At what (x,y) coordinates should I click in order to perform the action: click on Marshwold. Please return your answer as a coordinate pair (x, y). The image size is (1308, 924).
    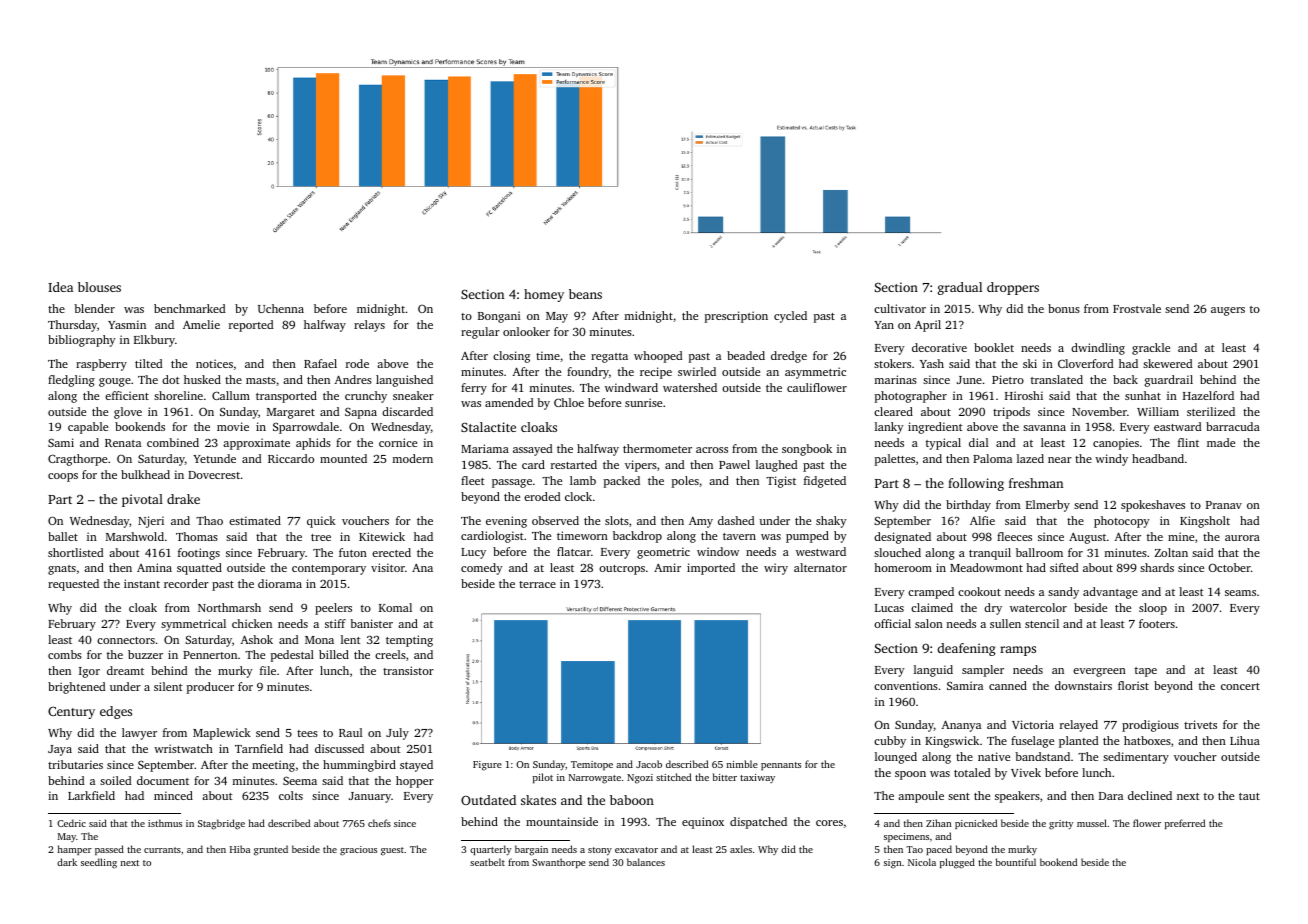
    Looking at the image, I should click on (135, 536).
